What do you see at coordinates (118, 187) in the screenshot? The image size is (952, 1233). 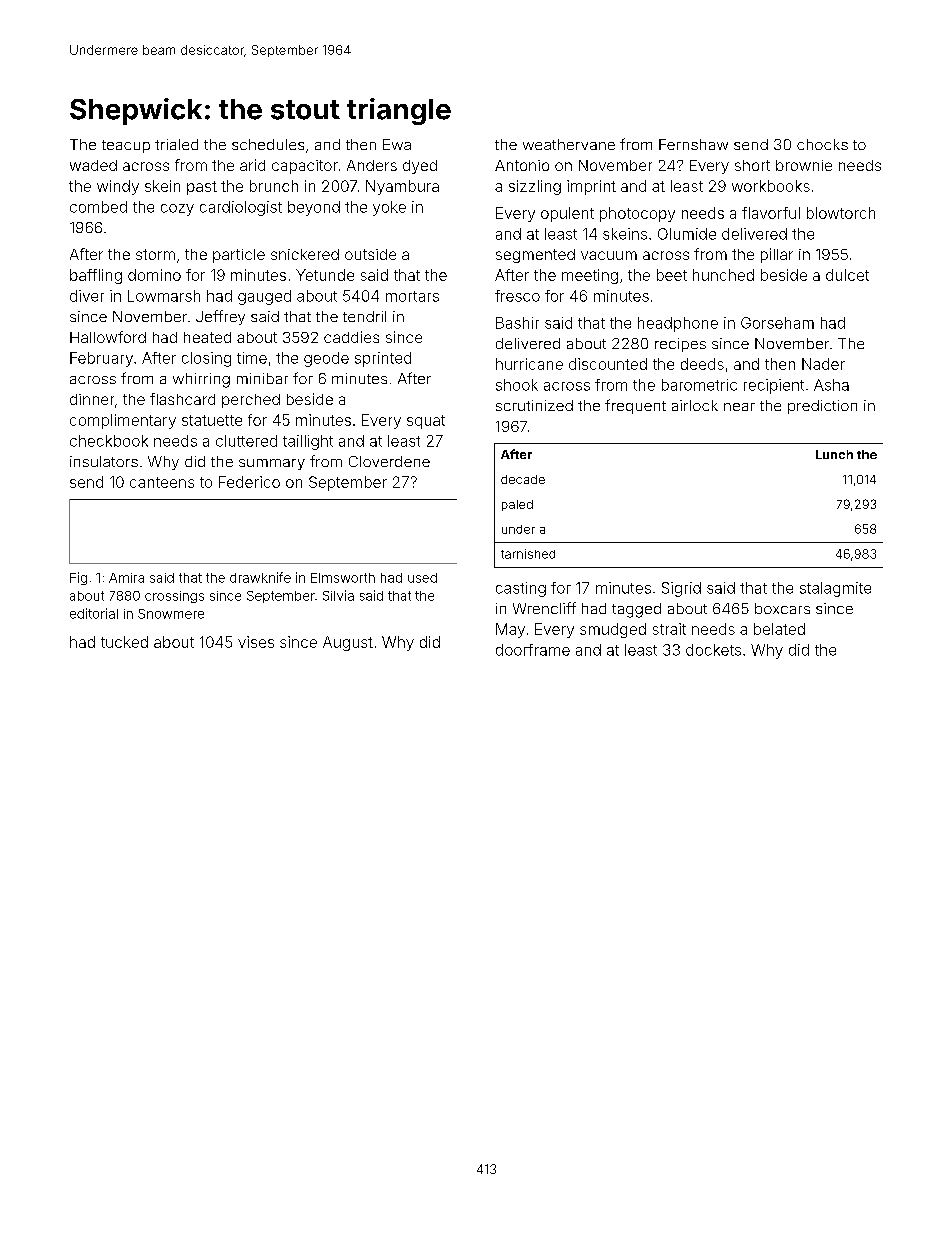 I see `windy` at bounding box center [118, 187].
